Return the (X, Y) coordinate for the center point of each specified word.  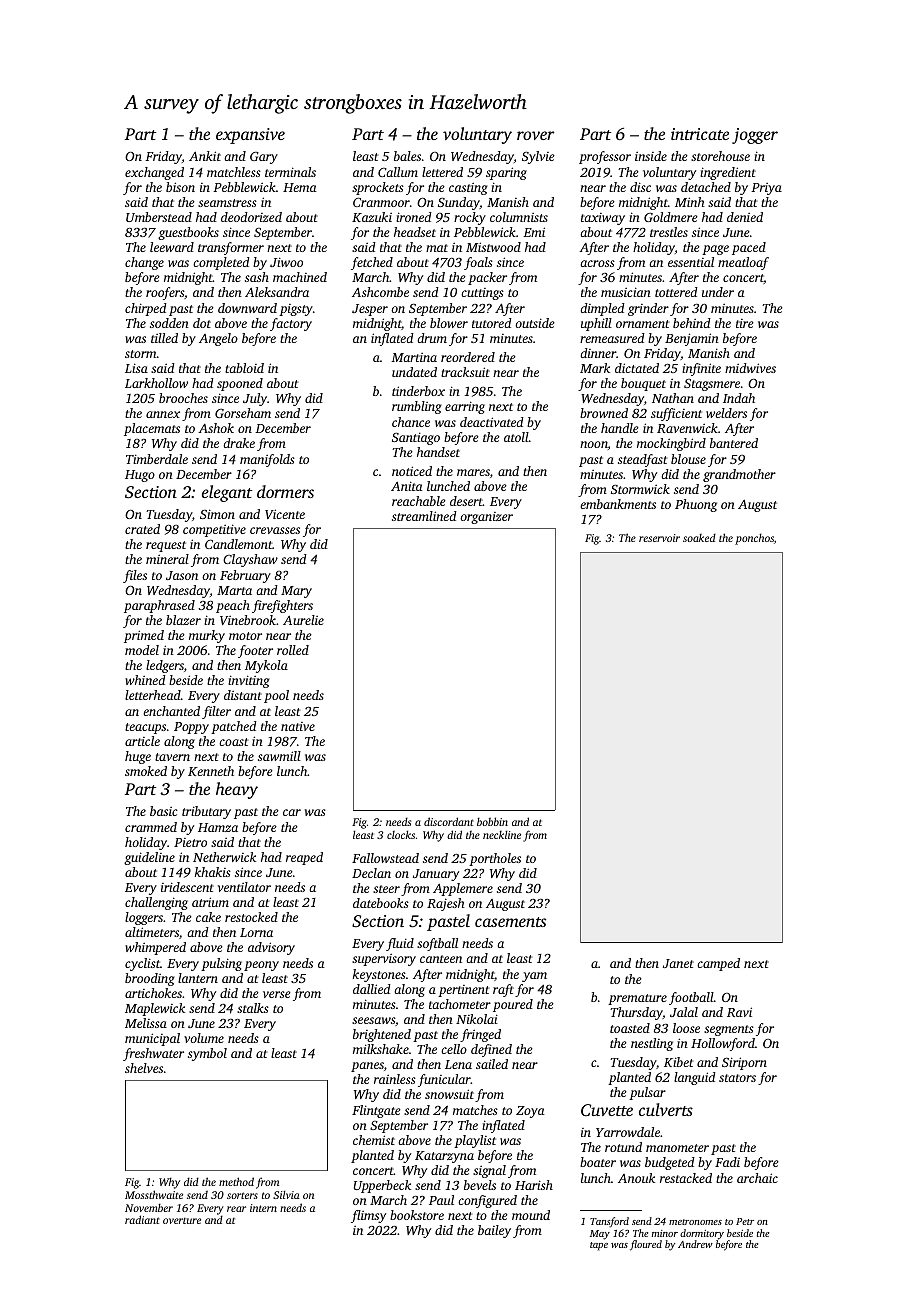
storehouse (720, 156)
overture (182, 1220)
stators (737, 1078)
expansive (250, 136)
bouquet (643, 384)
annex (163, 414)
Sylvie (538, 157)
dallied (372, 989)
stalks (253, 1008)
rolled (293, 650)
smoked (146, 771)
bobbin (492, 821)
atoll (516, 437)
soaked (699, 537)
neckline (502, 834)
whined (145, 680)
